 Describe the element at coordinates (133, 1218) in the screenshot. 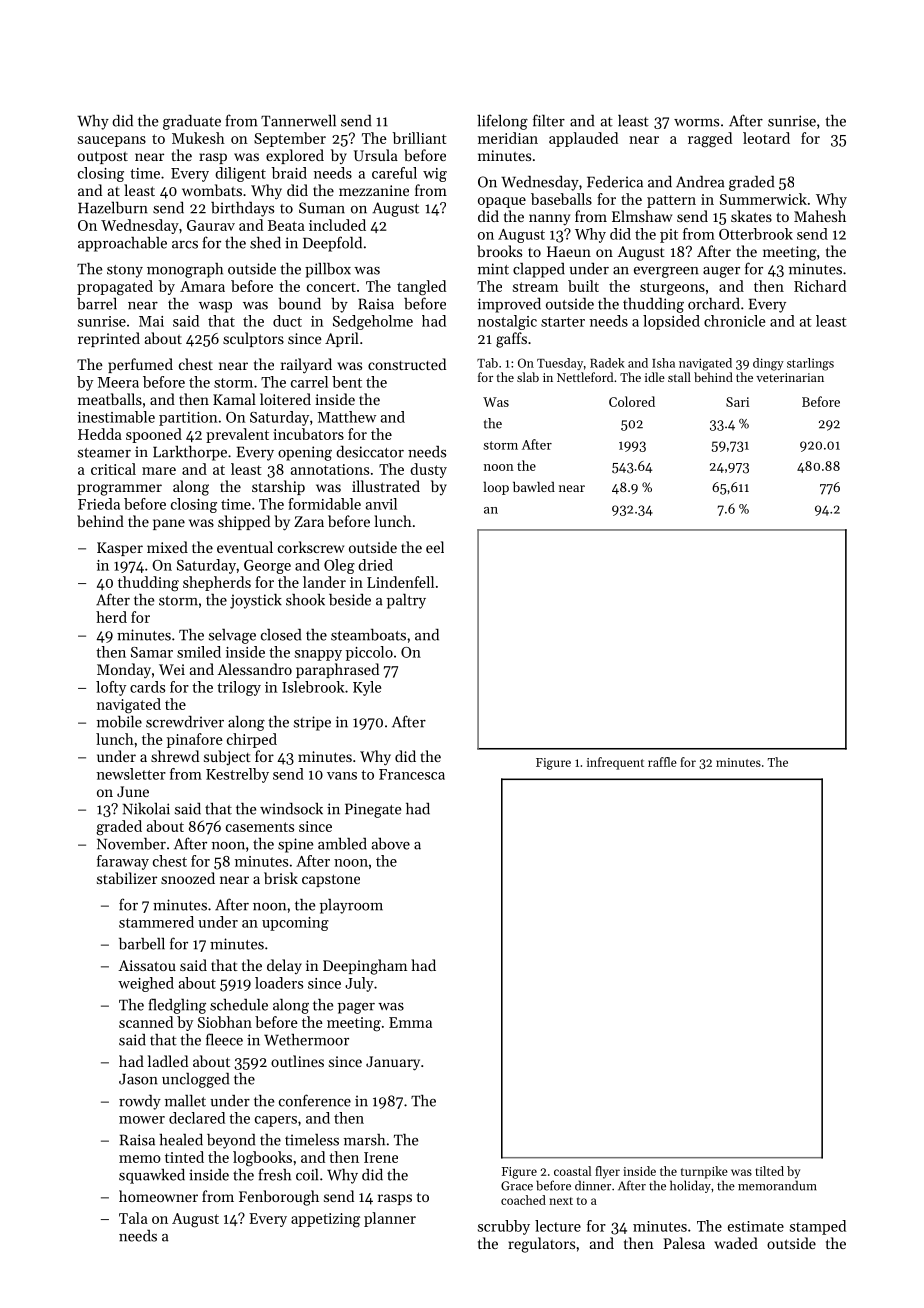

I see `Tala` at that location.
